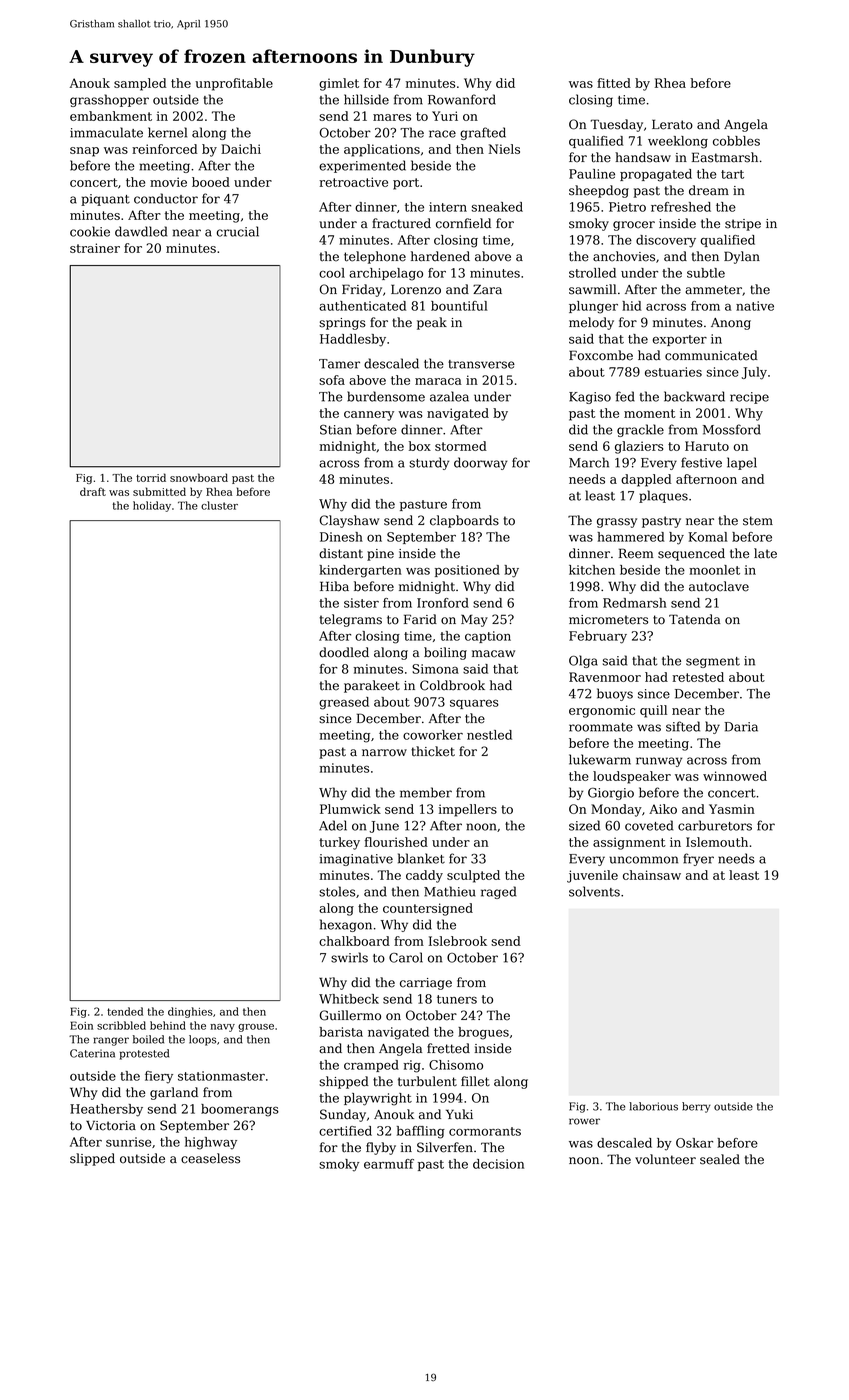 The width and height of the screenshot is (849, 1400). What do you see at coordinates (125, 1011) in the screenshot?
I see `tended` at bounding box center [125, 1011].
